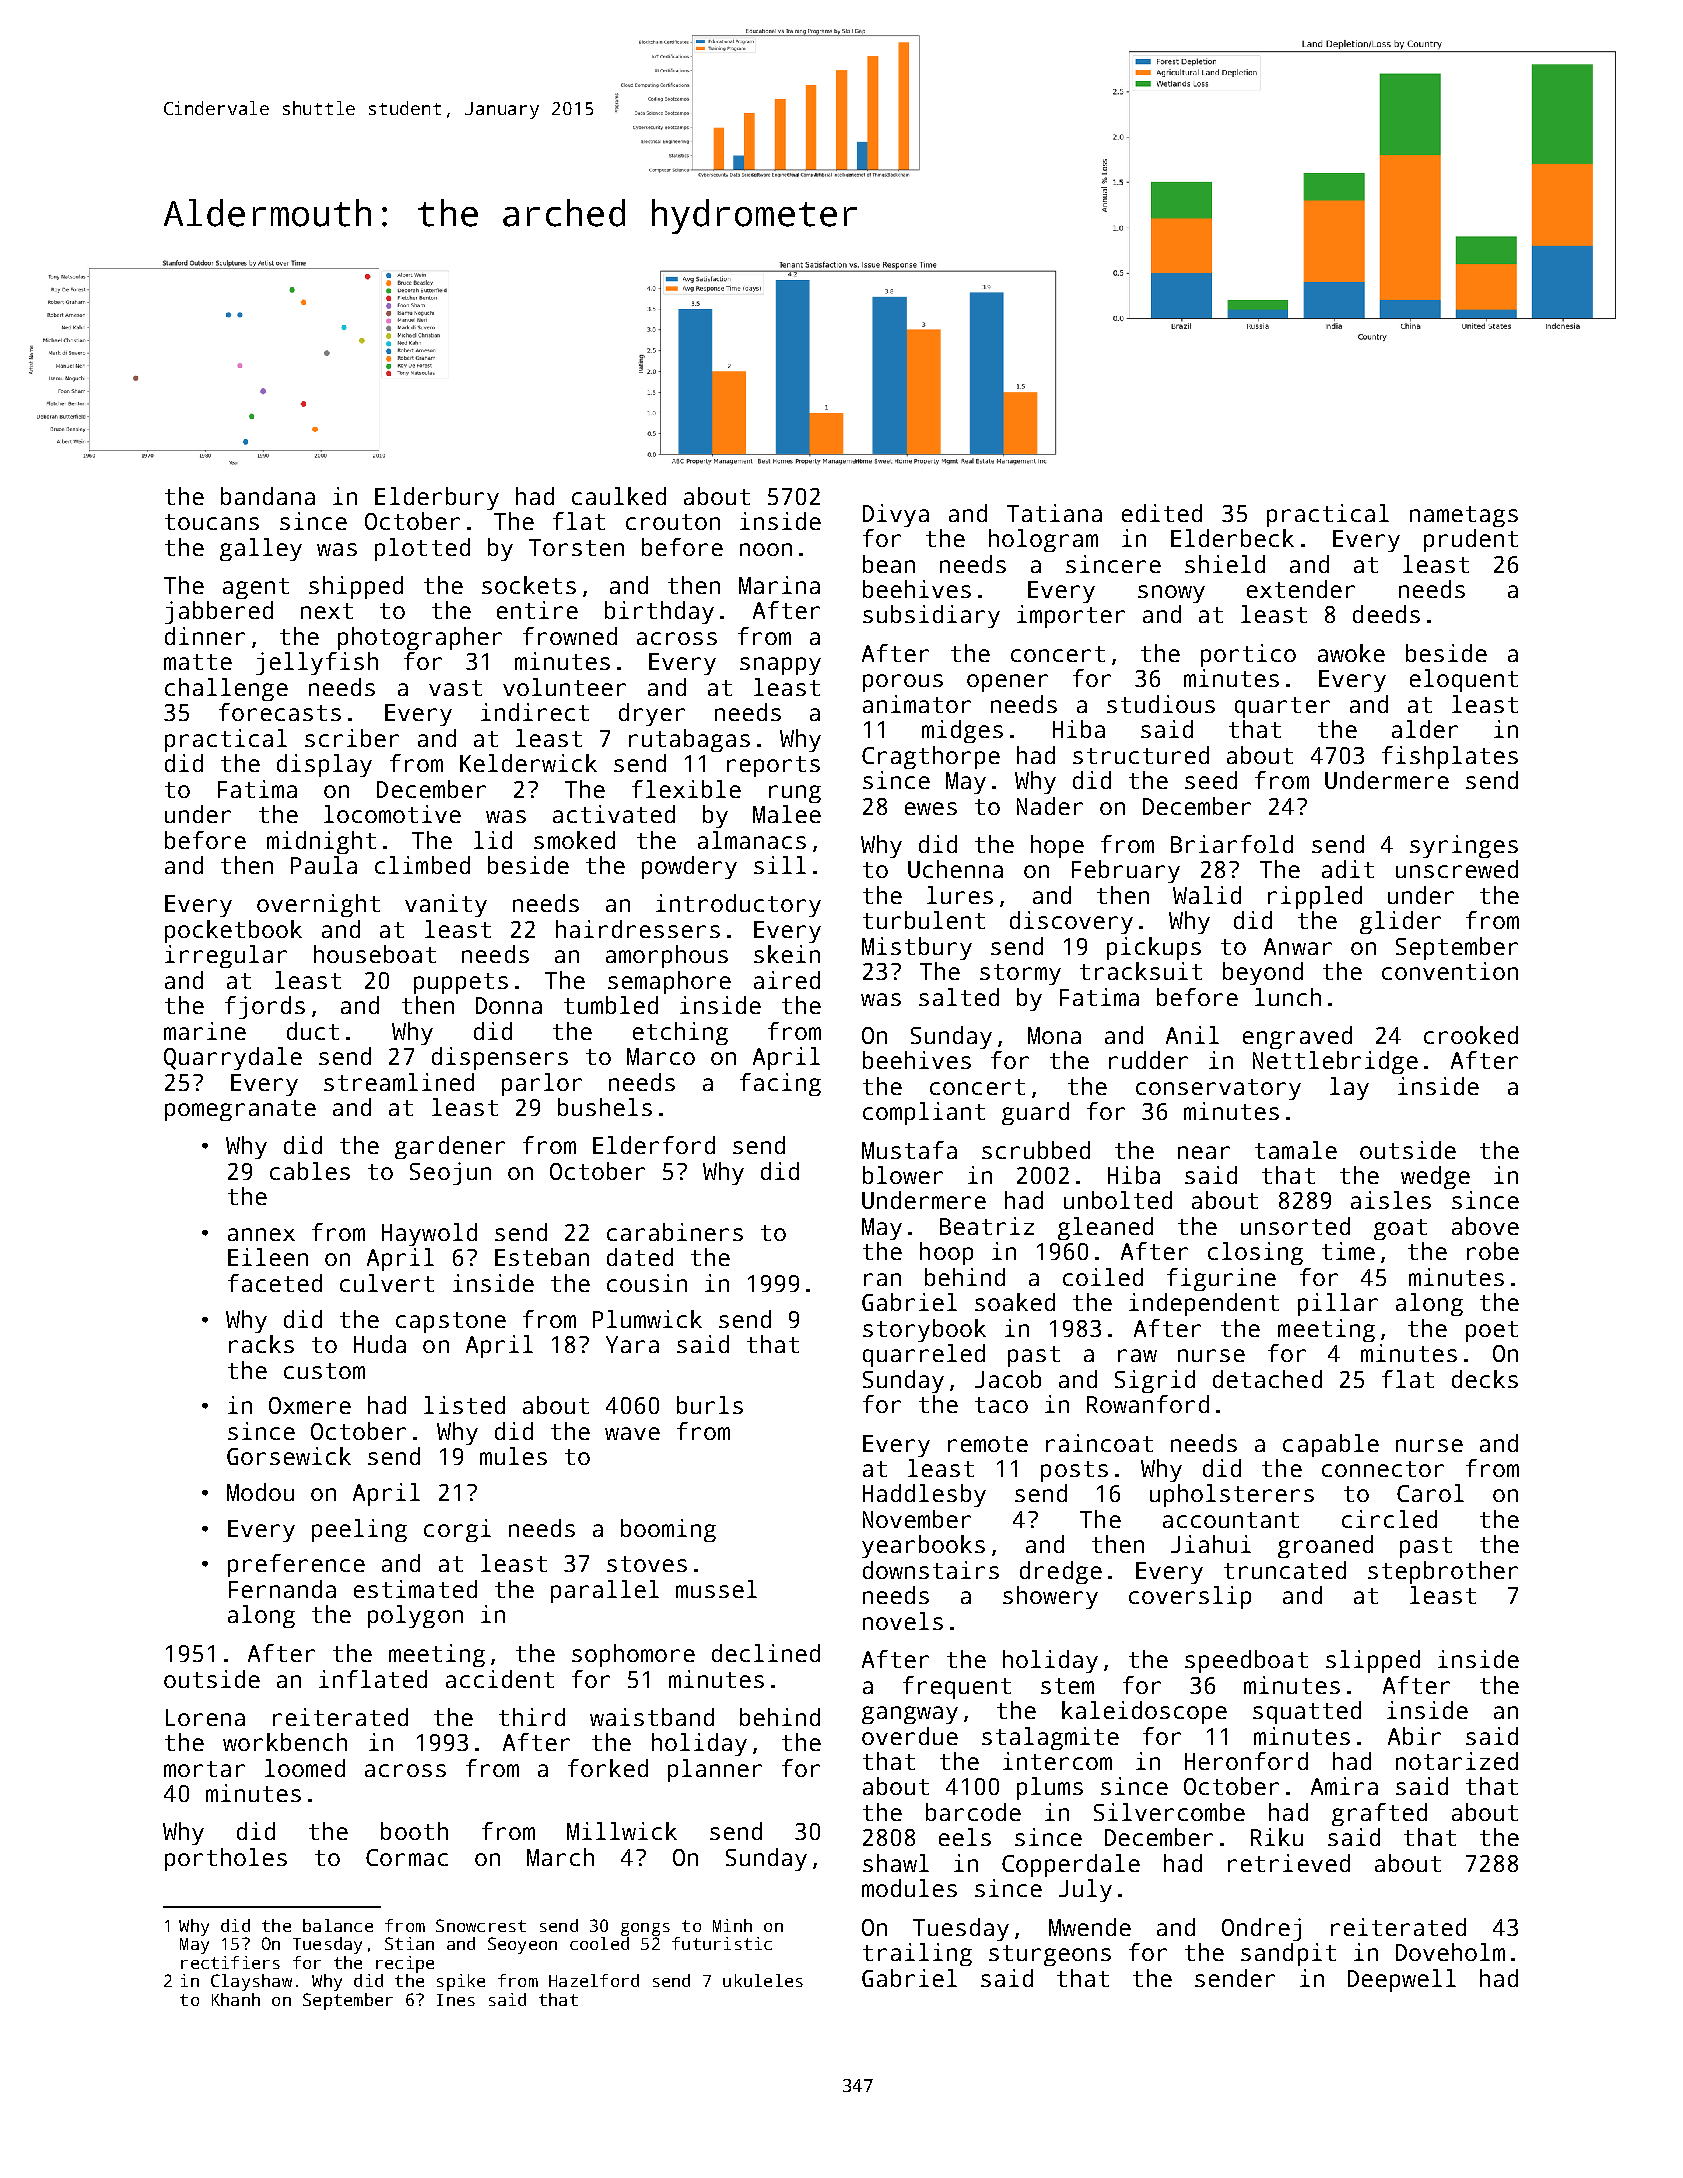 This image has height=2178, width=1683. I want to click on locomotive, so click(392, 814).
